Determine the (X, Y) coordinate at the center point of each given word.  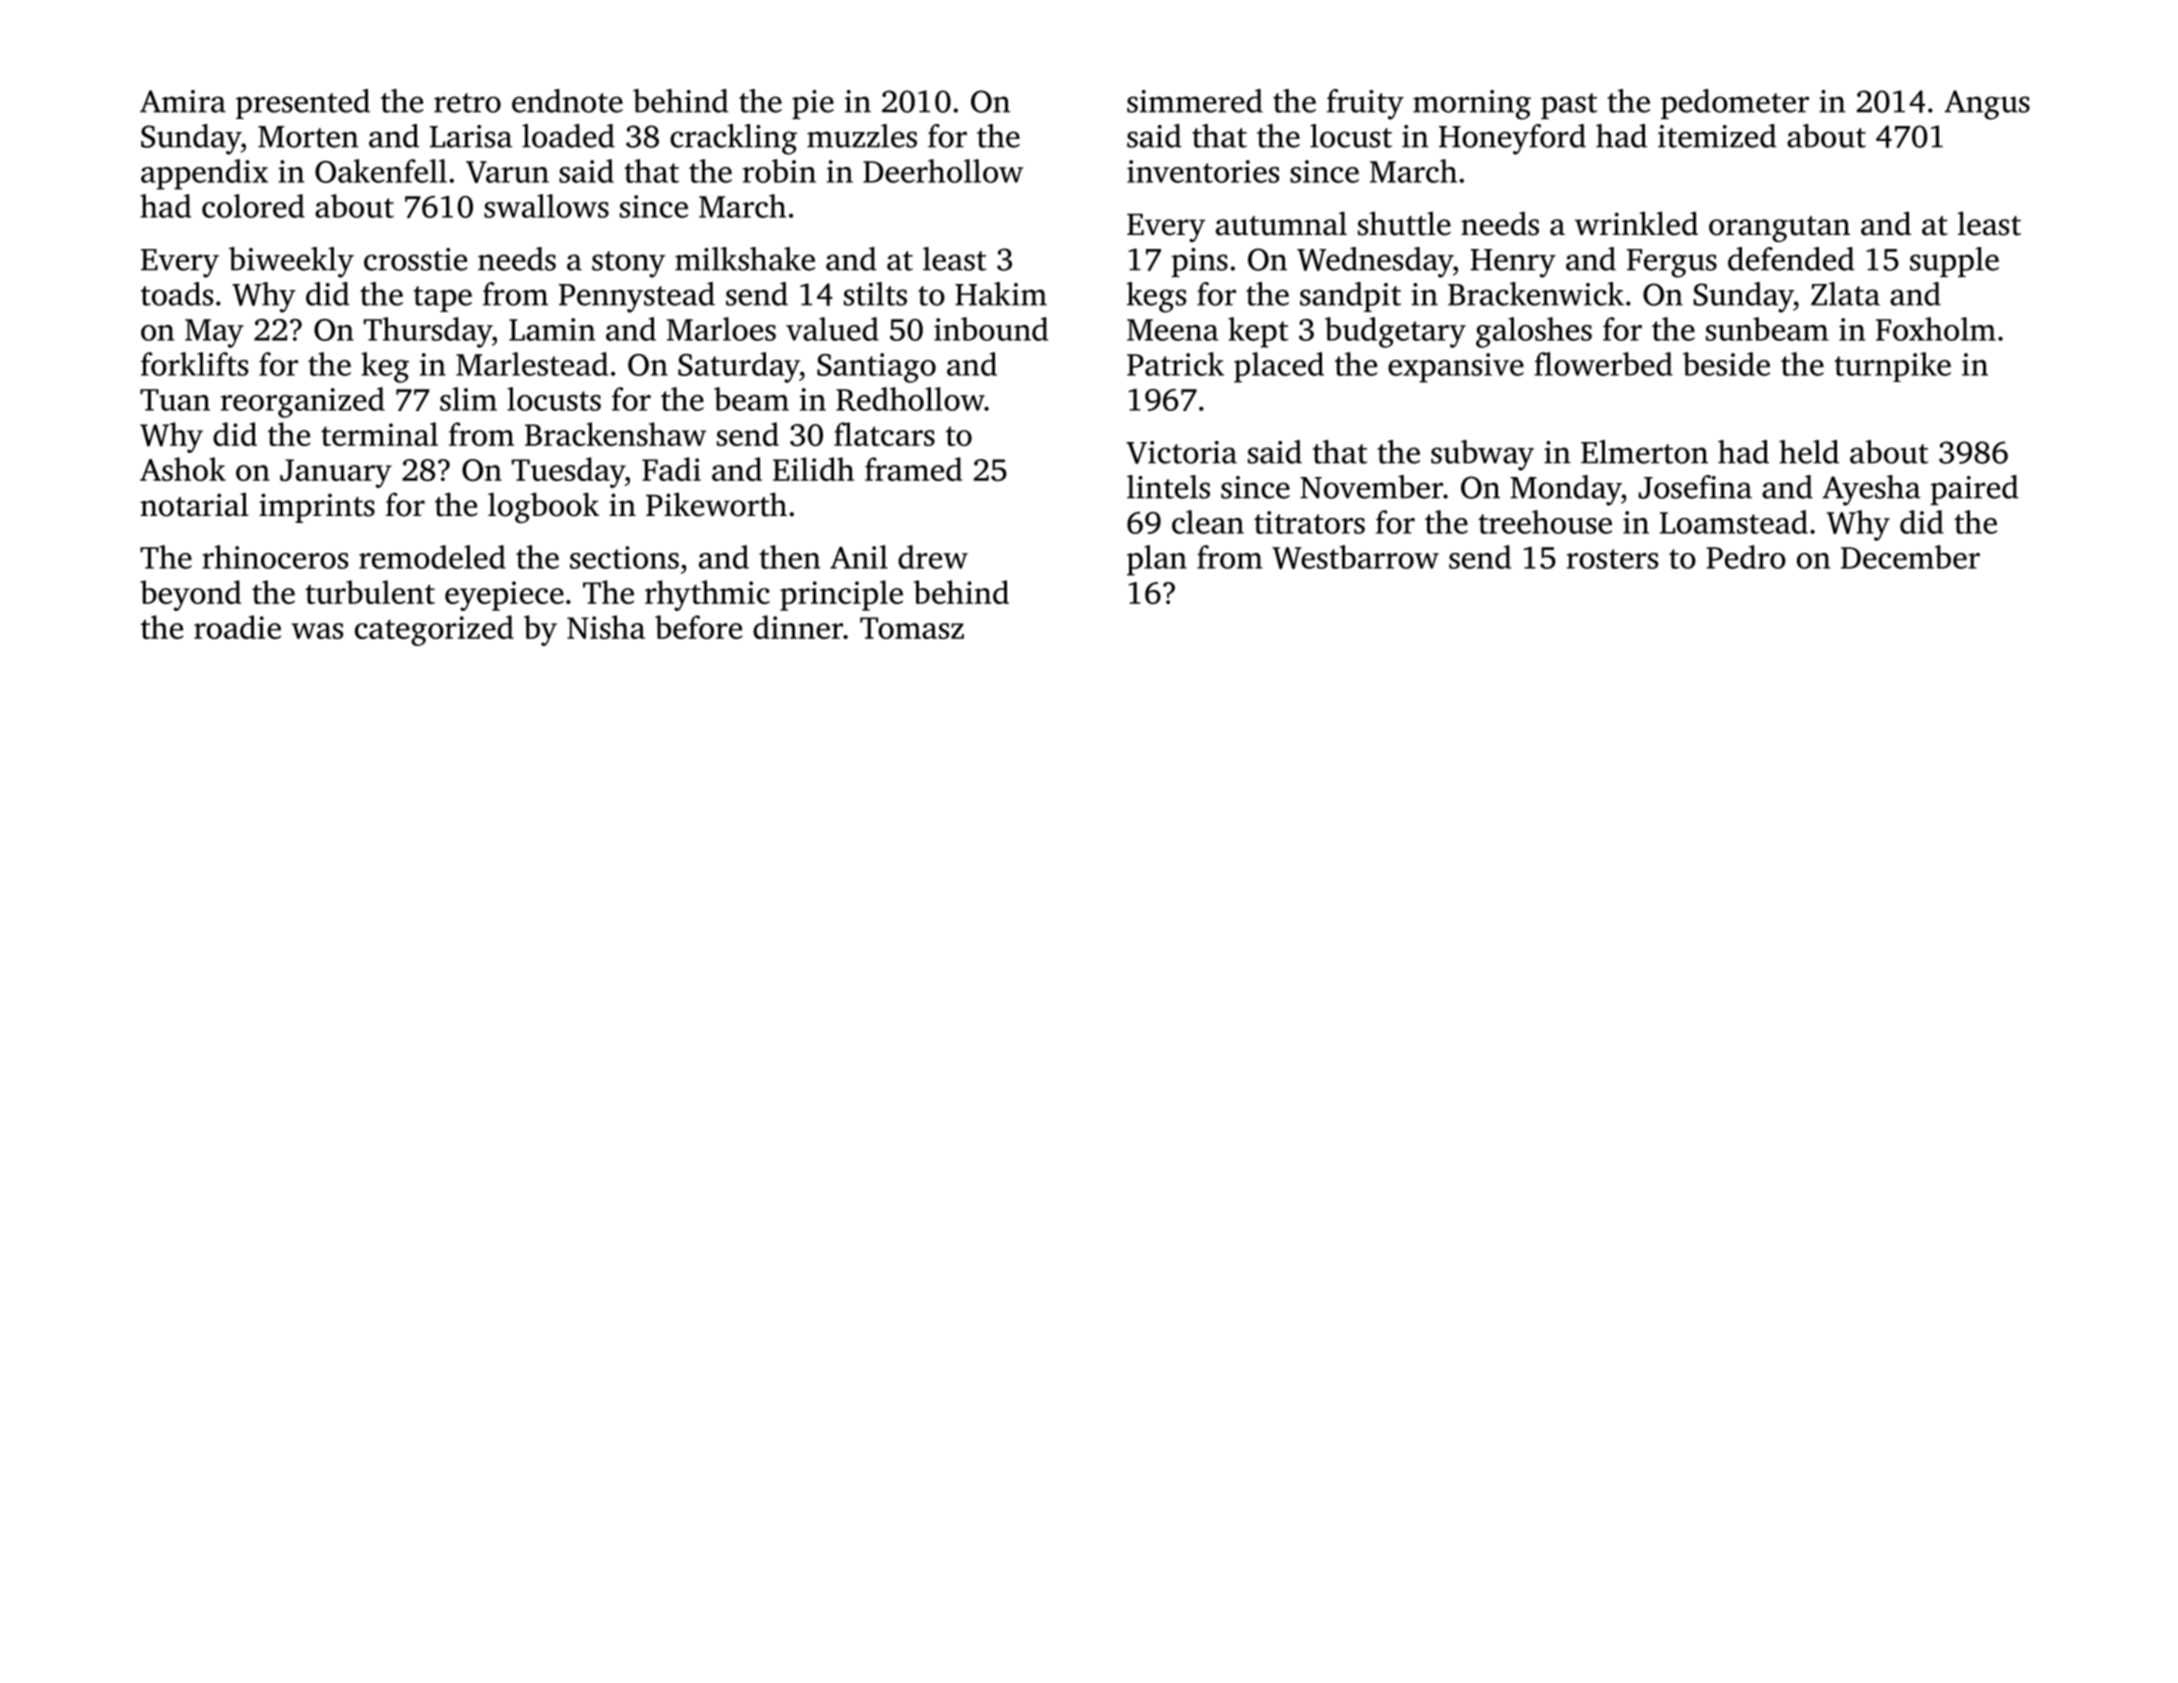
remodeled (432, 557)
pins (1199, 262)
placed (1279, 367)
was (317, 631)
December (1910, 557)
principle (841, 595)
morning (1472, 105)
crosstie (415, 259)
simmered (1195, 101)
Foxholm (1936, 329)
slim (468, 399)
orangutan (1779, 229)
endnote (567, 101)
